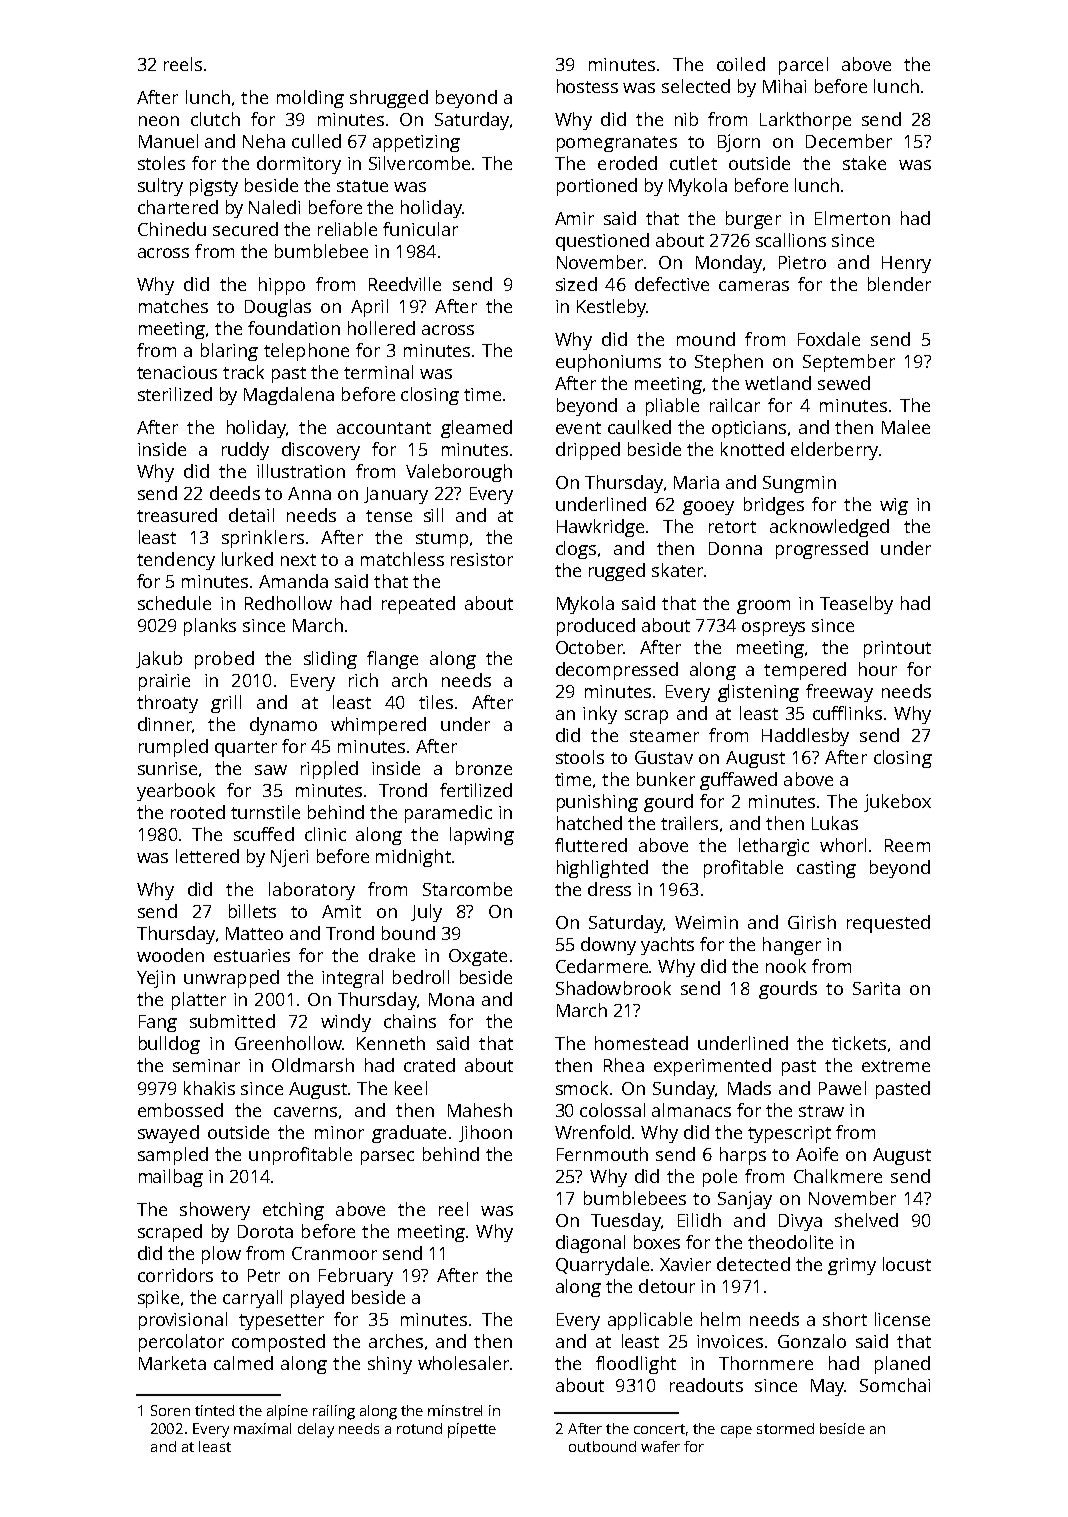 This page has height=1517, width=1068. What do you see at coordinates (289, 396) in the page?
I see `Magdalena` at bounding box center [289, 396].
